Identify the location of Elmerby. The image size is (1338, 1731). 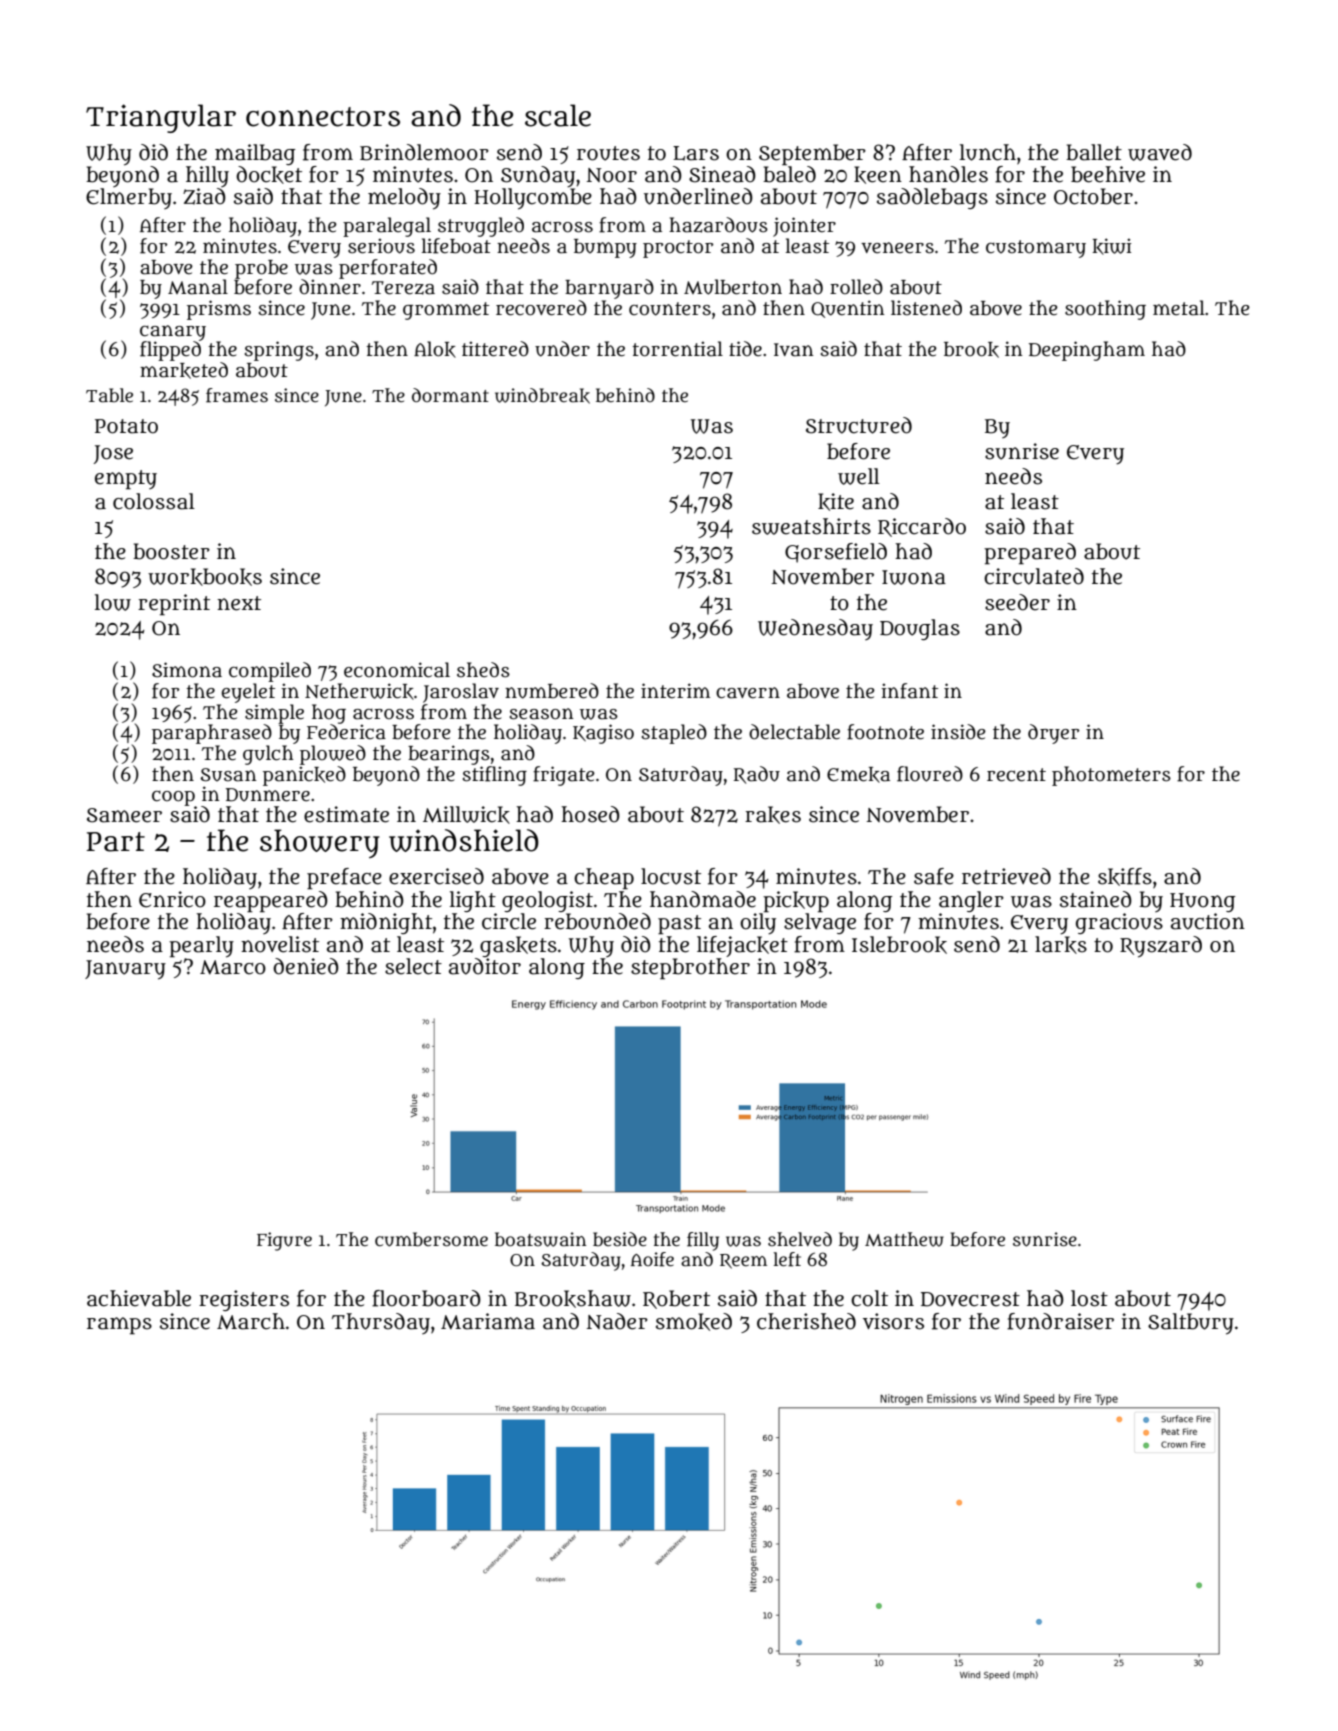
(129, 198).
